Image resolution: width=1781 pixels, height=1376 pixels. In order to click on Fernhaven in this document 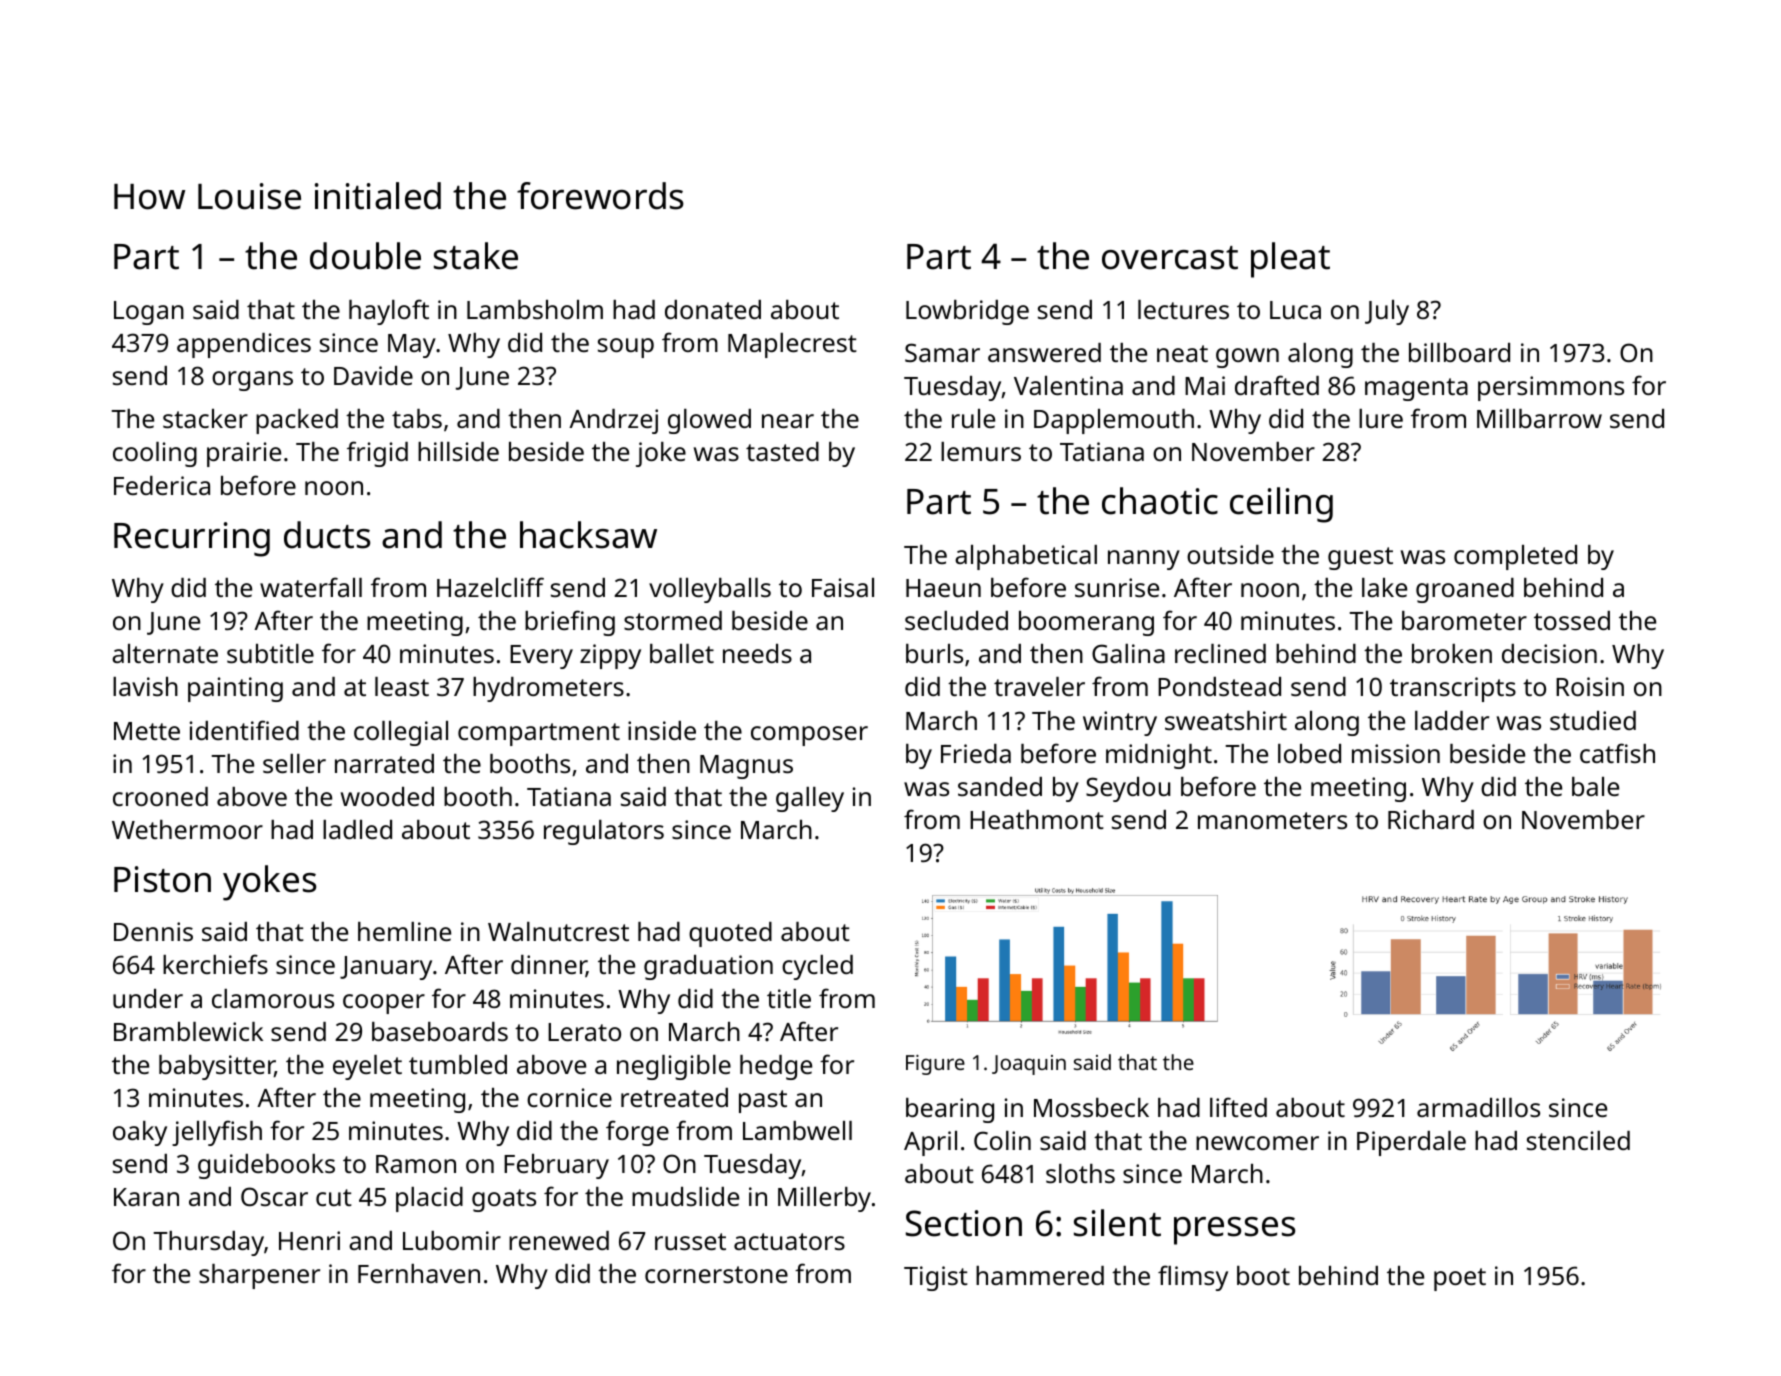, I will do `click(419, 1273)`.
